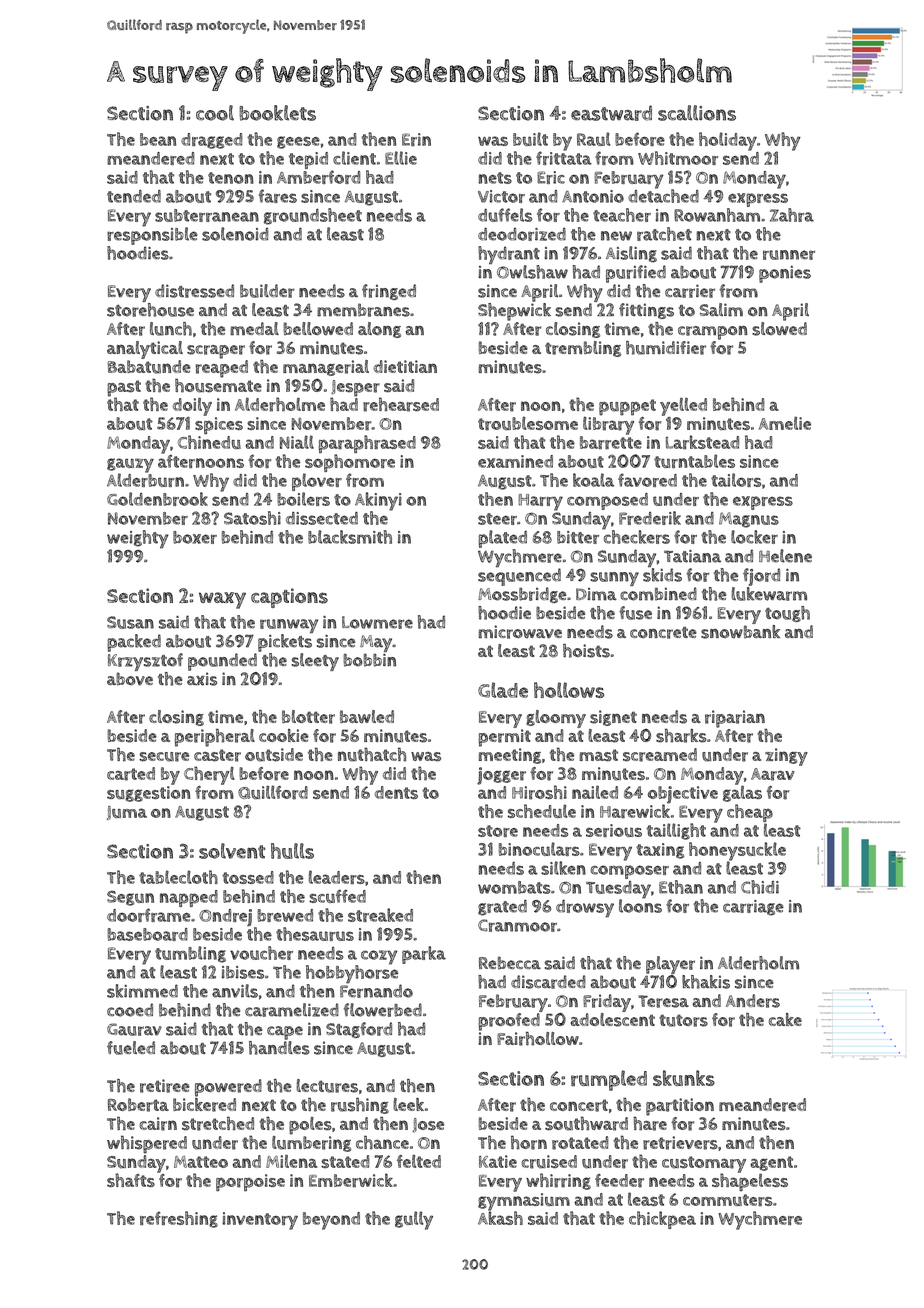  I want to click on caramelized, so click(292, 1010).
